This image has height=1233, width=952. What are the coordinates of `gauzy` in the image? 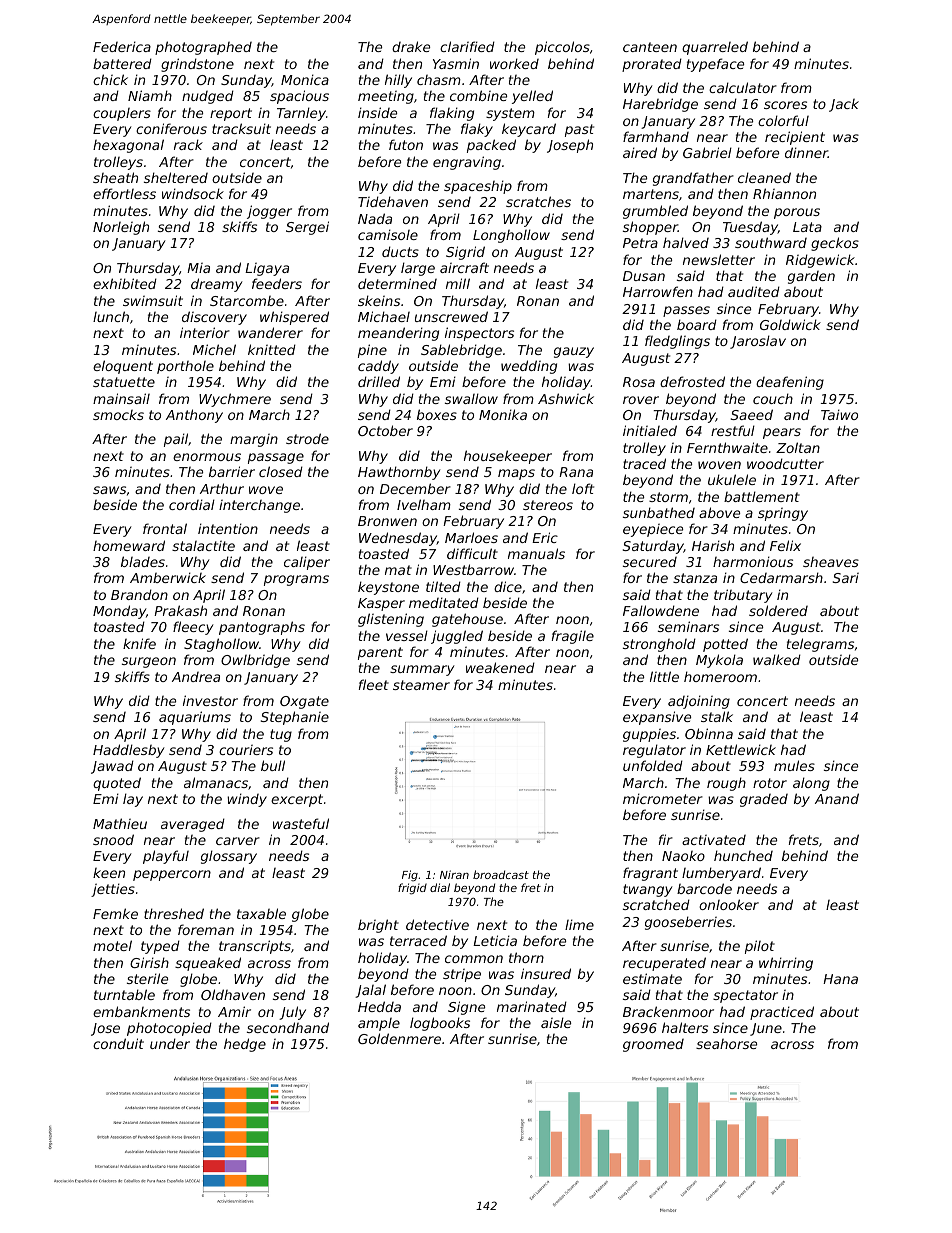 It's located at (574, 352).
